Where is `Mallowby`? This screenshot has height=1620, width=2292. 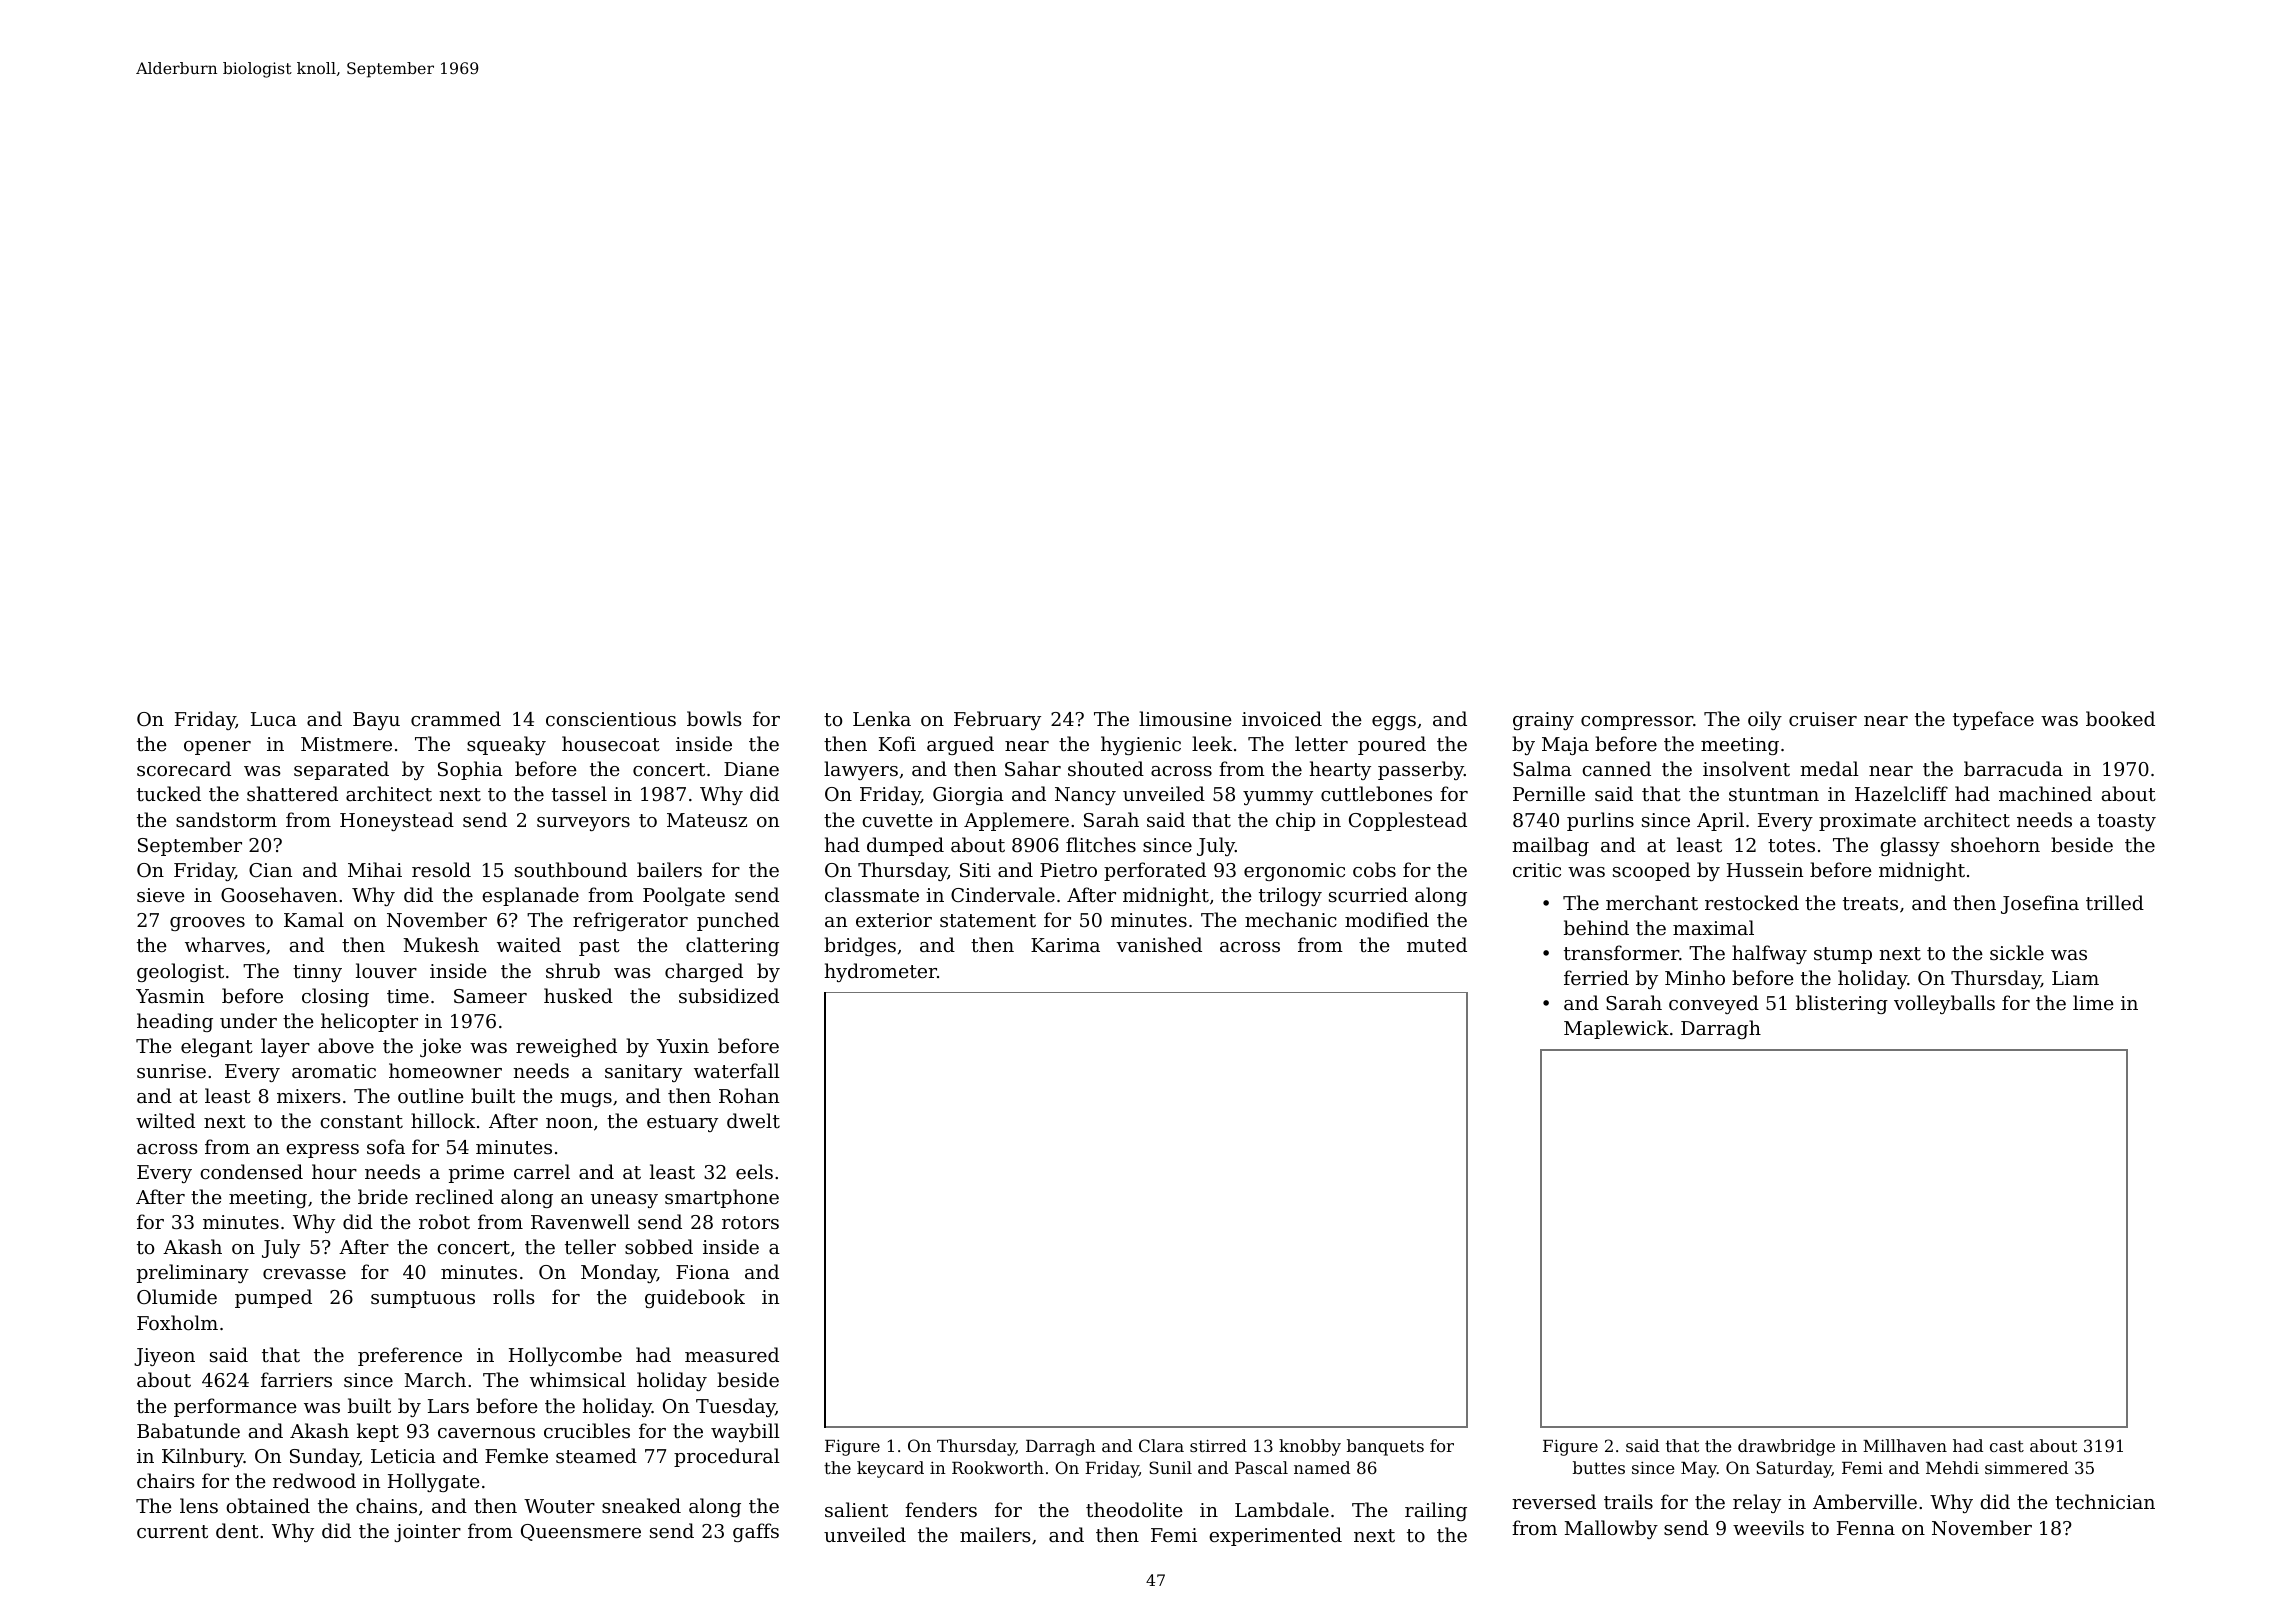
Mallowby is located at coordinates (1611, 1529).
